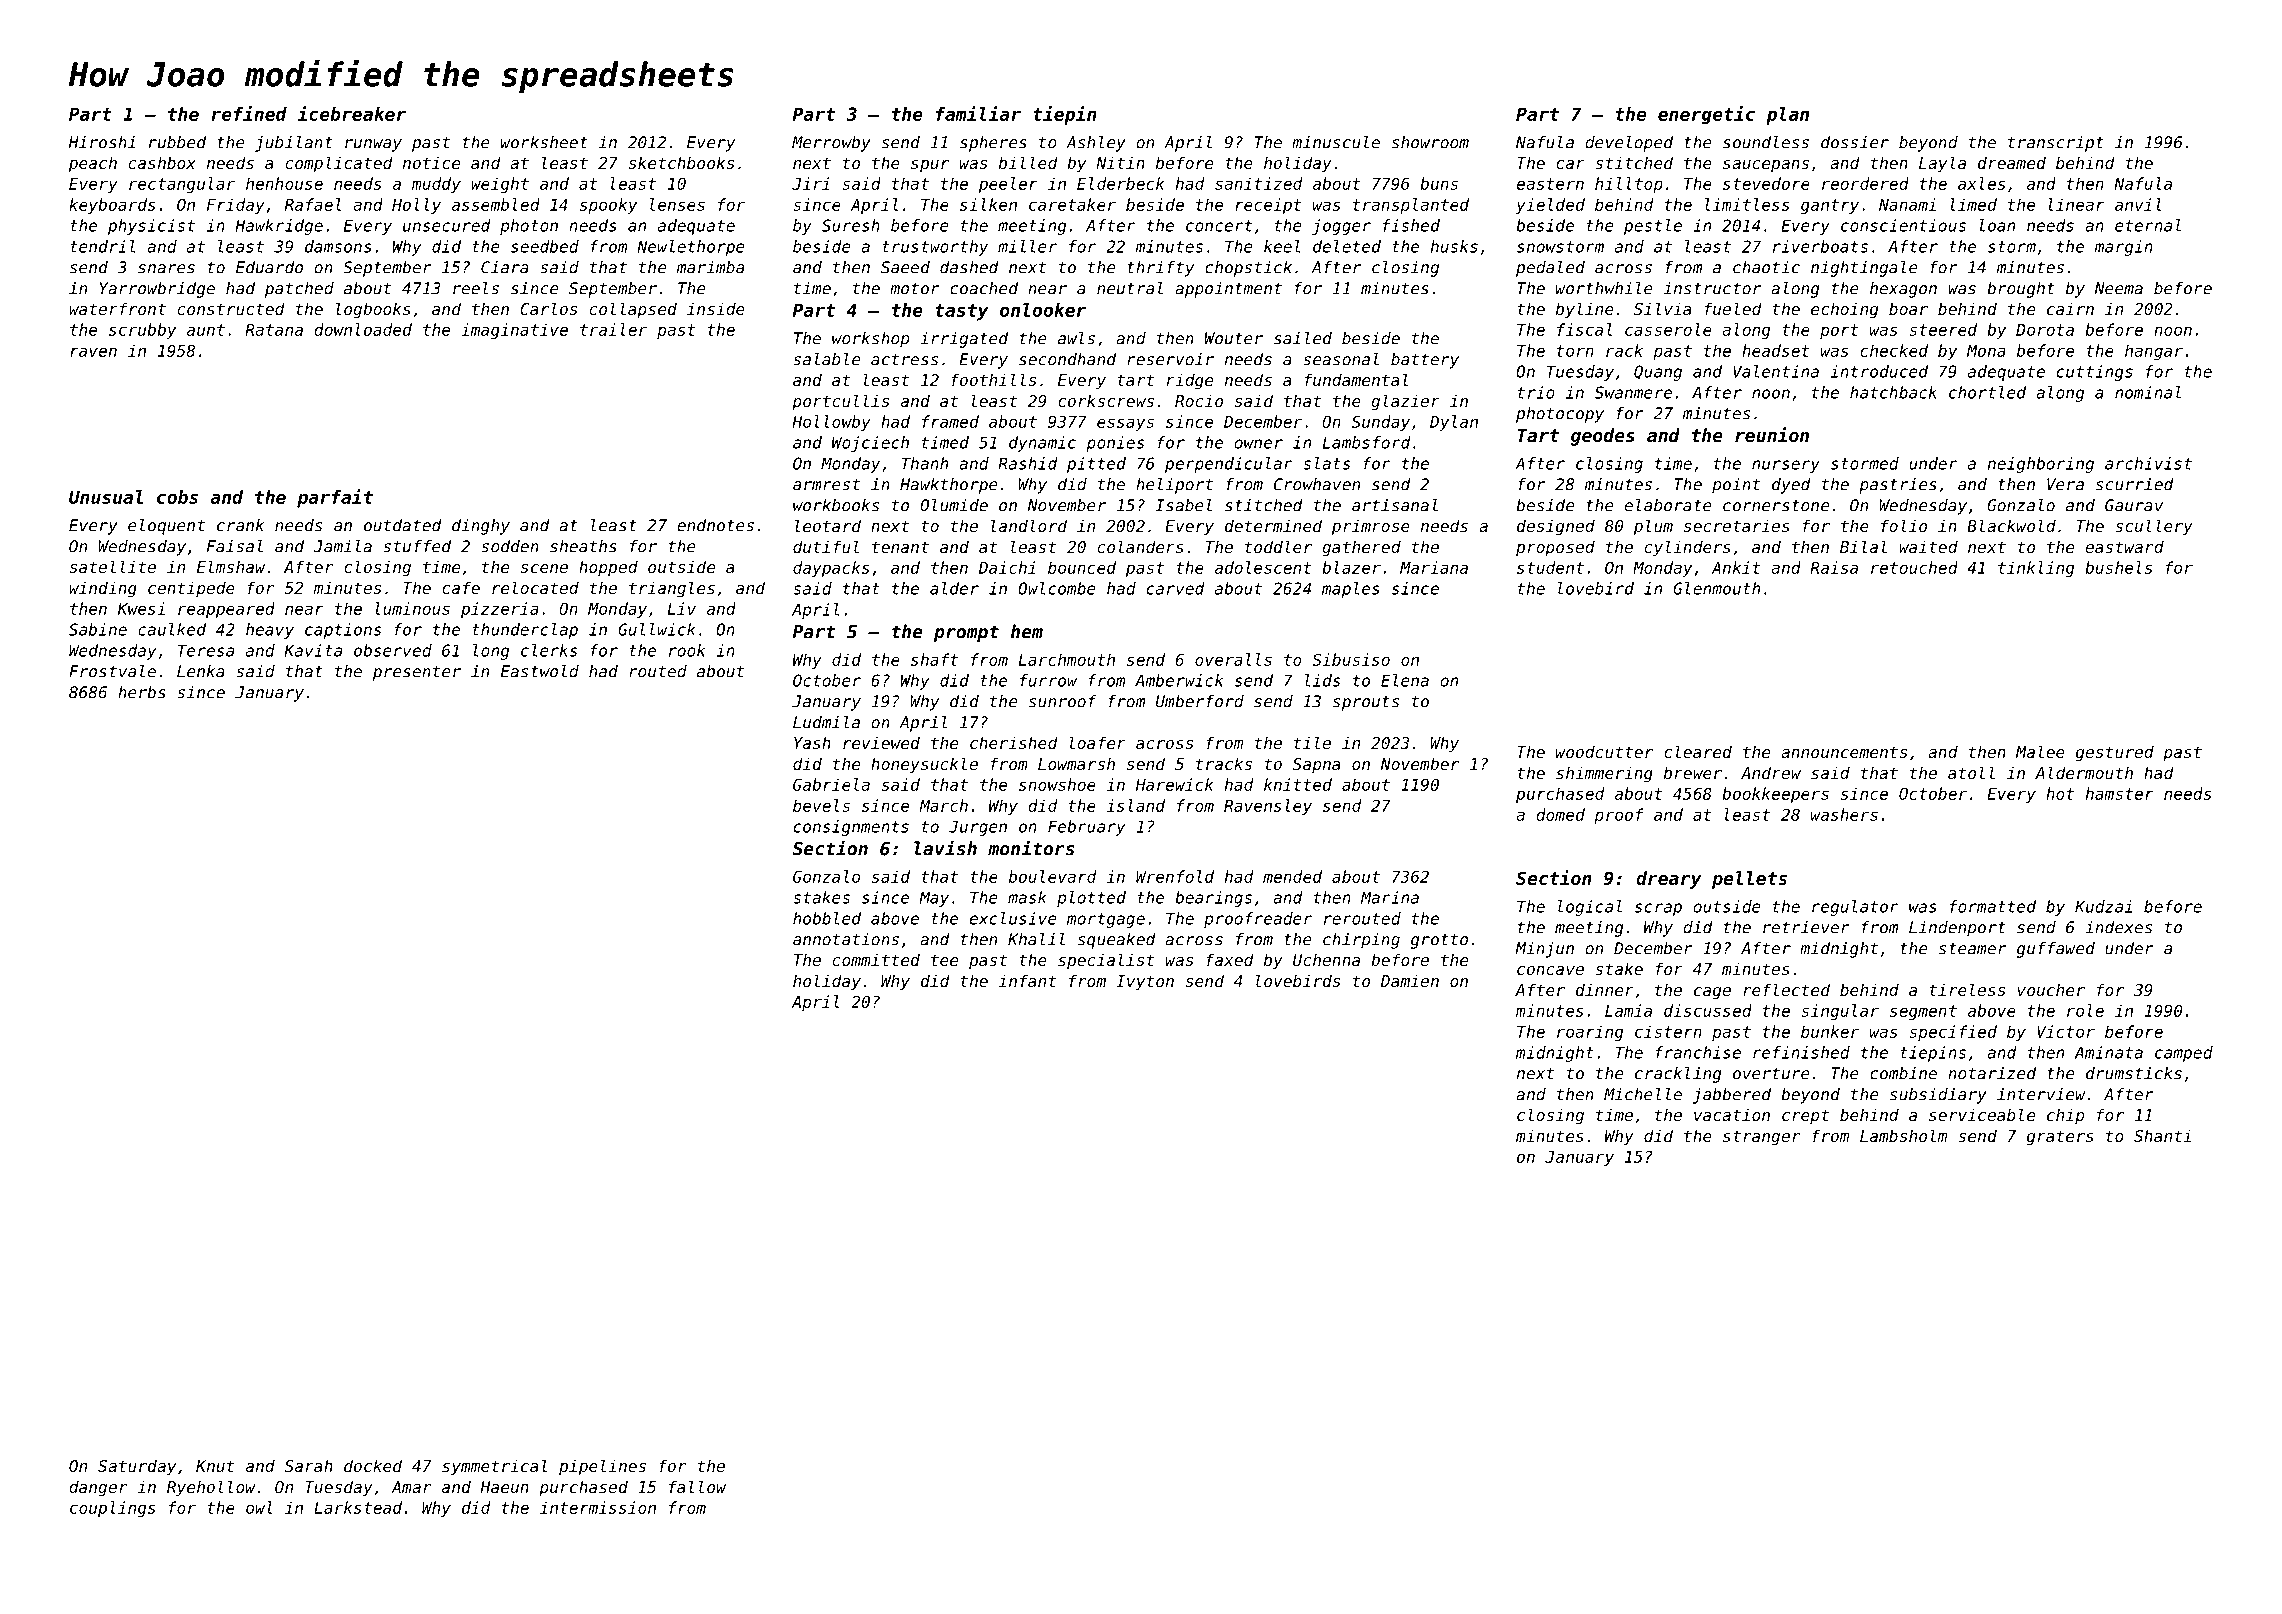  I want to click on dynamic, so click(1042, 444).
